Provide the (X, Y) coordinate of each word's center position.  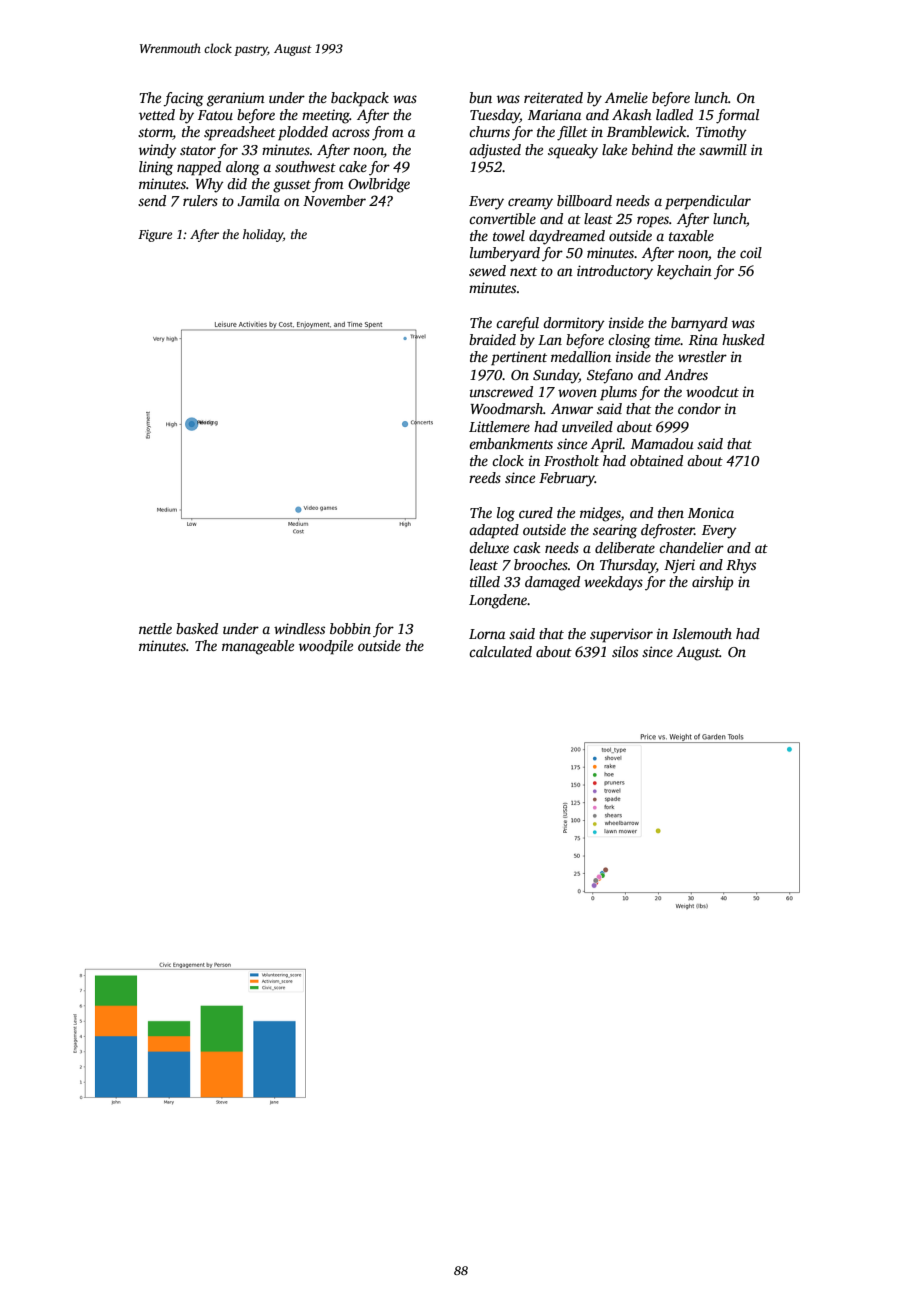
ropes (653, 222)
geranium (236, 99)
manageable (258, 647)
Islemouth (702, 633)
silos (625, 651)
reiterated (553, 97)
